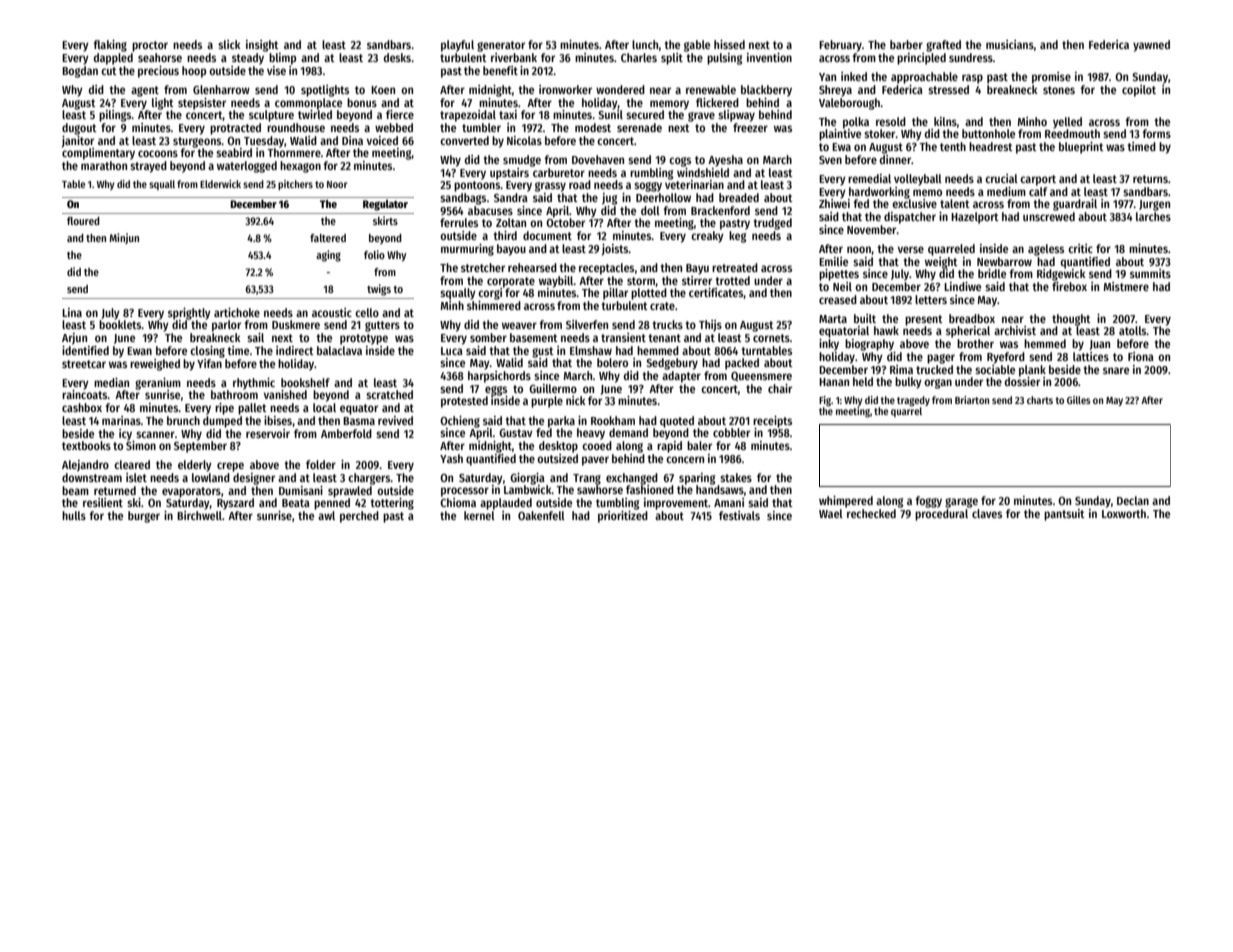 This image has height=952, width=1233. What do you see at coordinates (463, 199) in the image?
I see `sandbags` at bounding box center [463, 199].
